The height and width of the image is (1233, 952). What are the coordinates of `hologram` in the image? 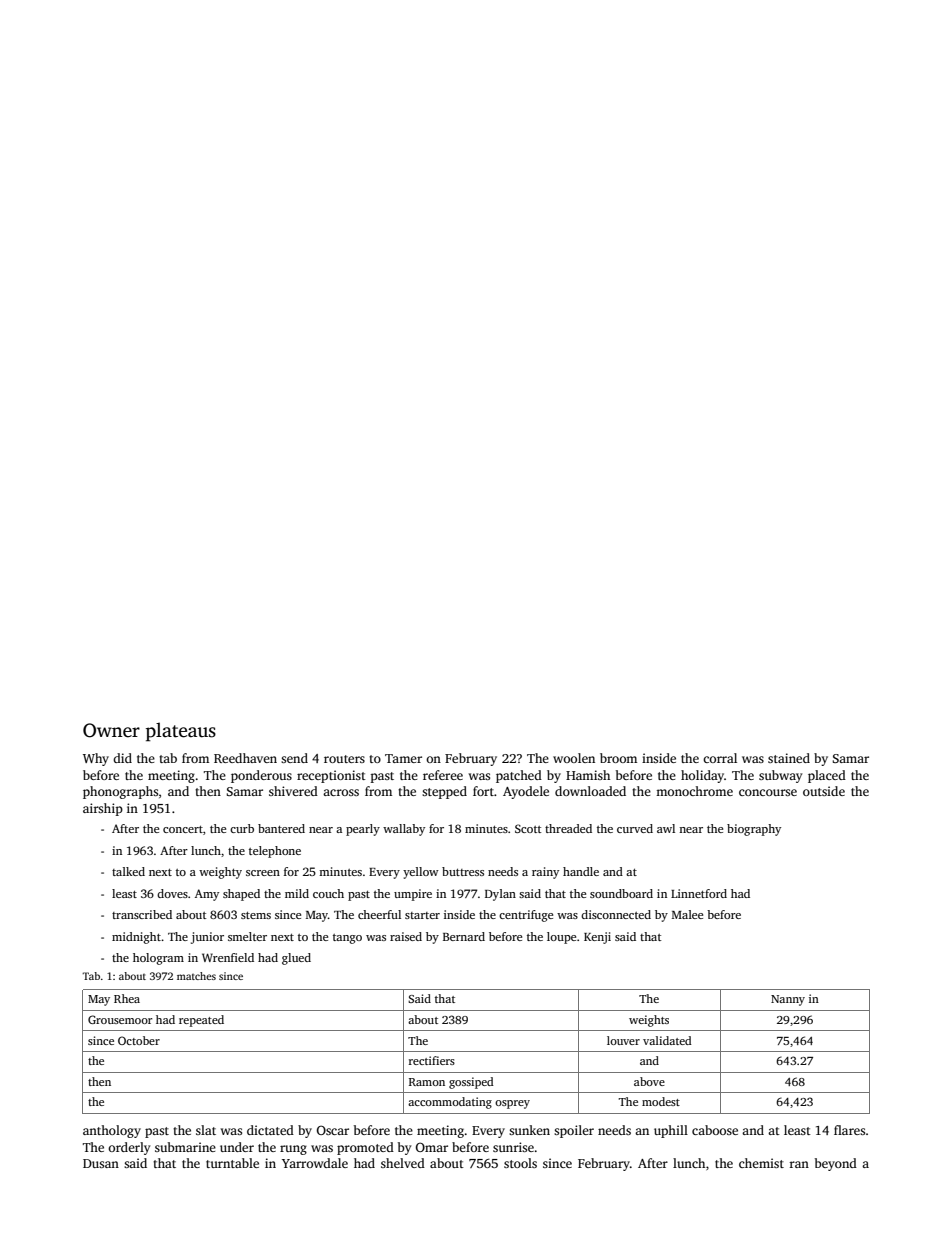 It's located at (158, 959).
